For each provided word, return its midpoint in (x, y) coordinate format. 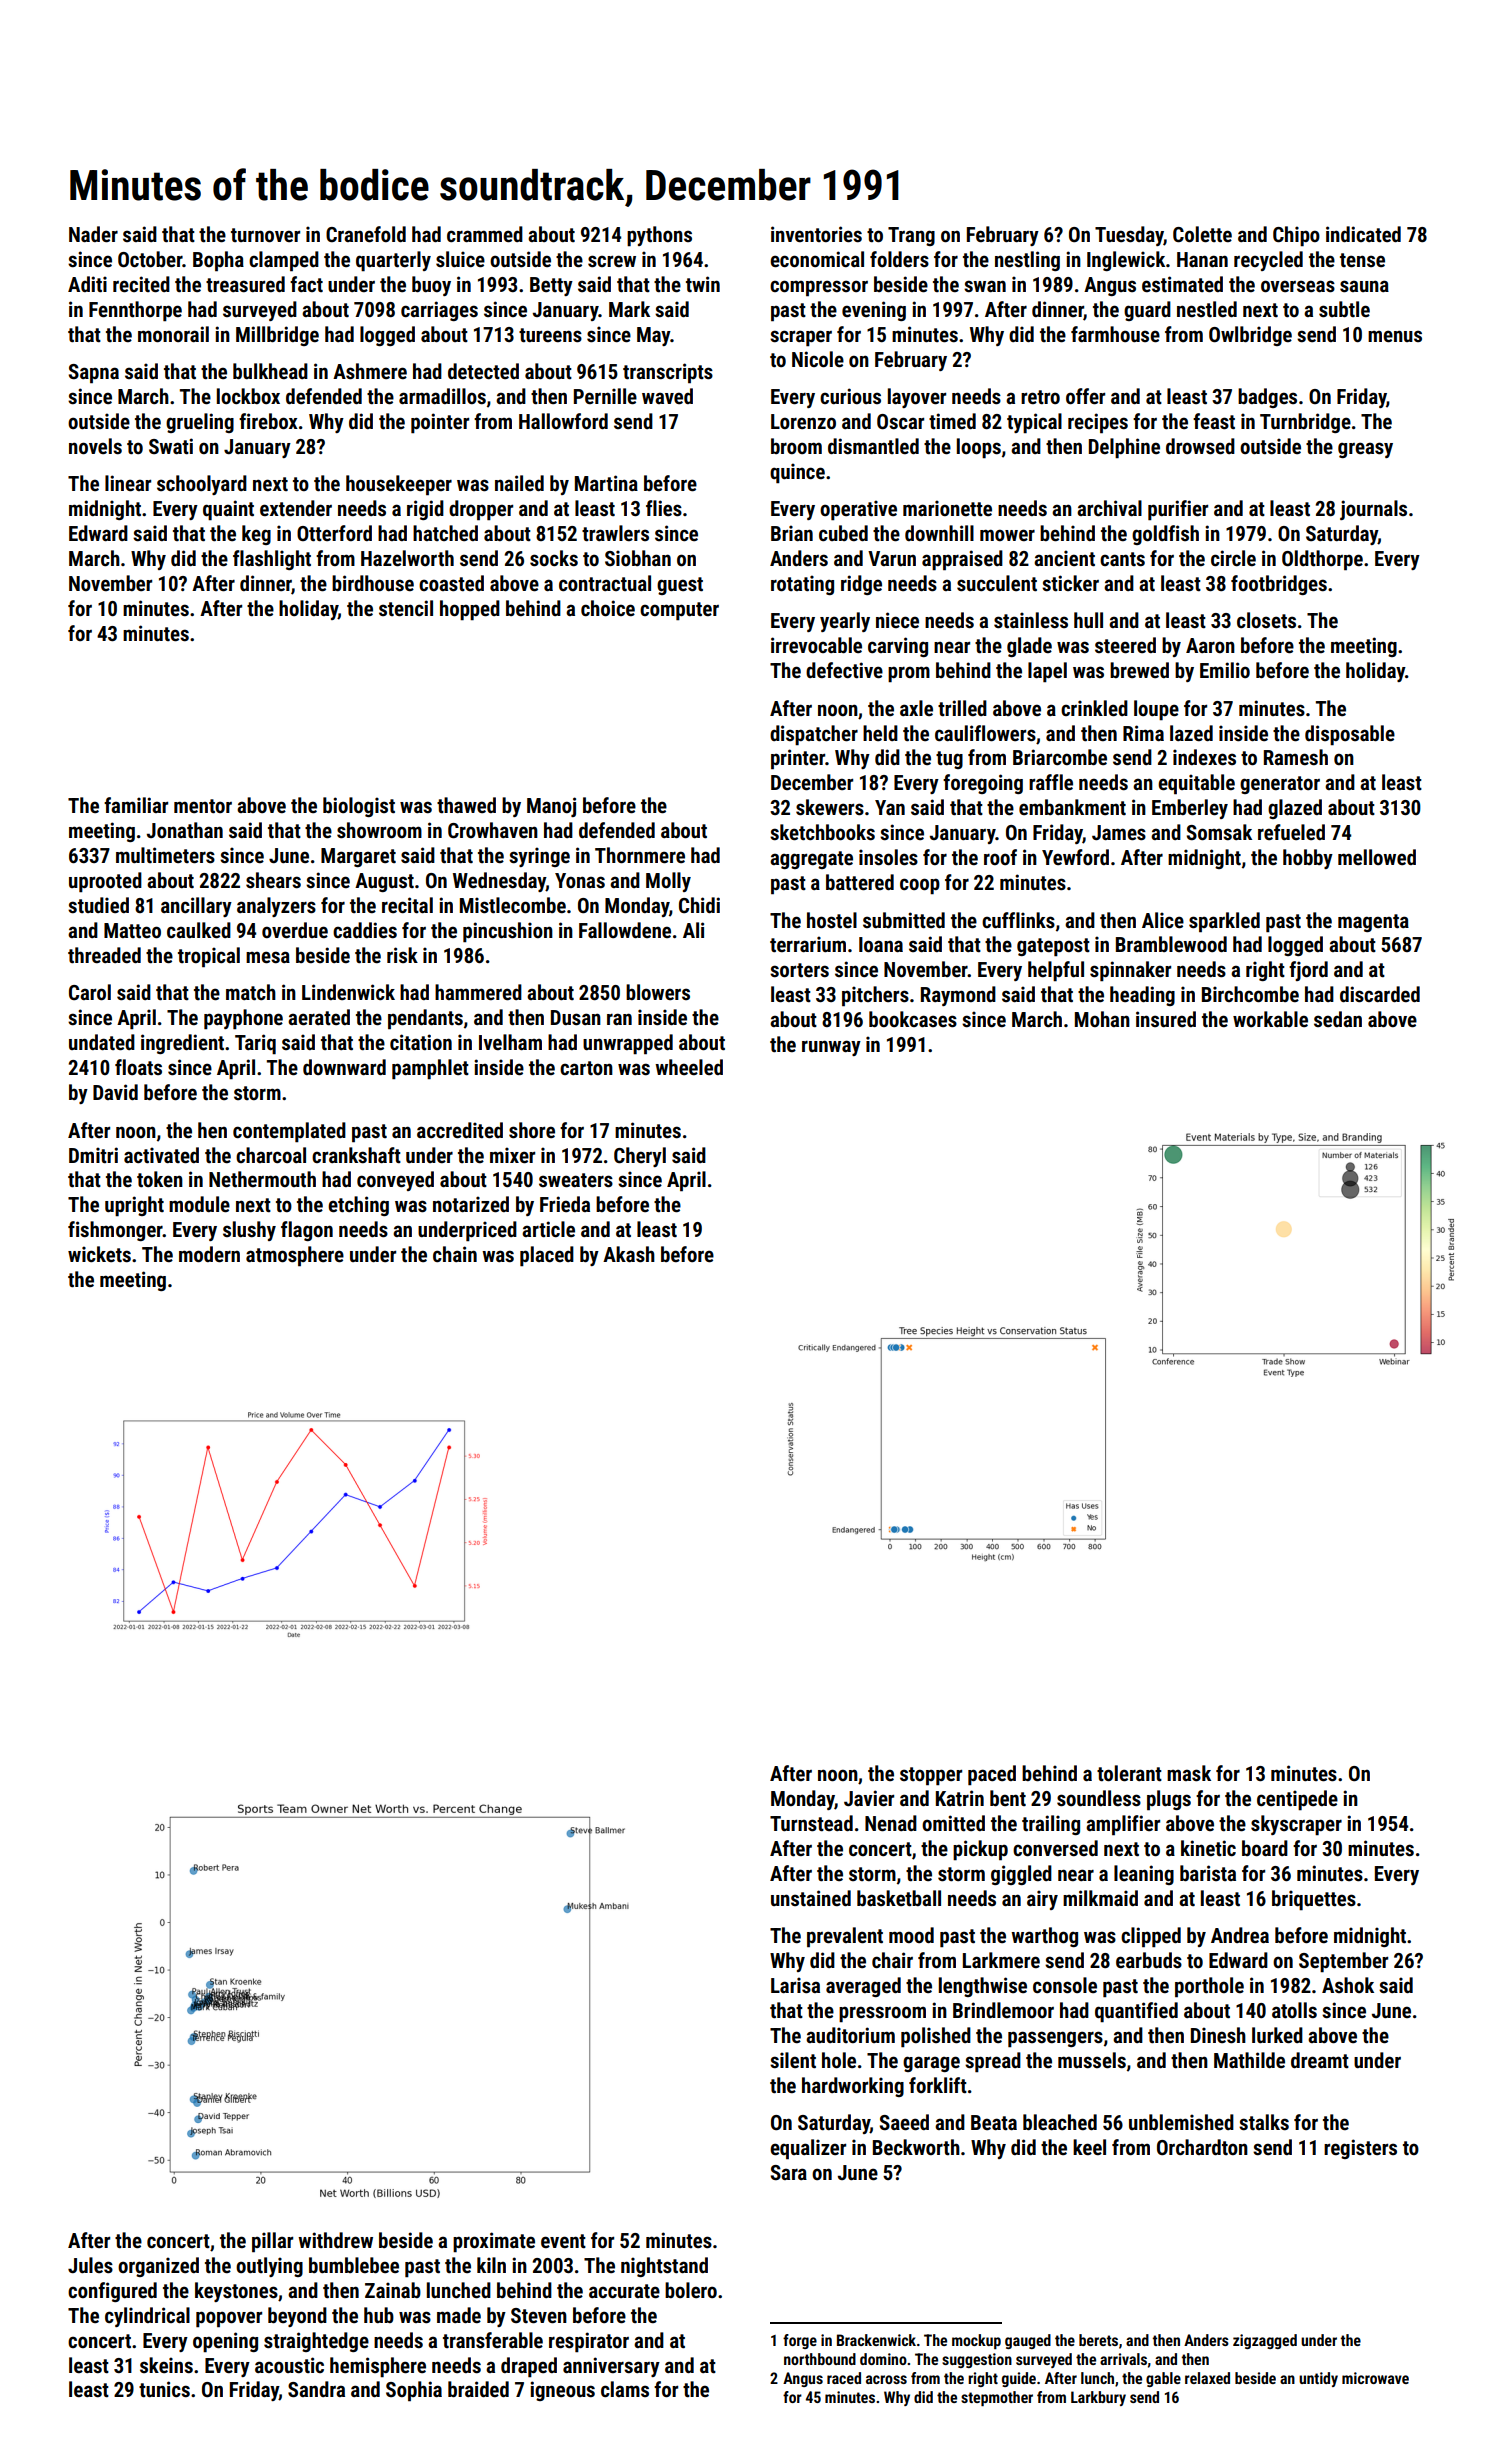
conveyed (395, 1181)
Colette (1202, 234)
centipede (1297, 1800)
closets (1266, 620)
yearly (845, 622)
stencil (406, 608)
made (459, 2315)
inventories (816, 234)
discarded (1380, 994)
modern (209, 1254)
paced (992, 1775)
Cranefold (366, 234)
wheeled (689, 1067)
